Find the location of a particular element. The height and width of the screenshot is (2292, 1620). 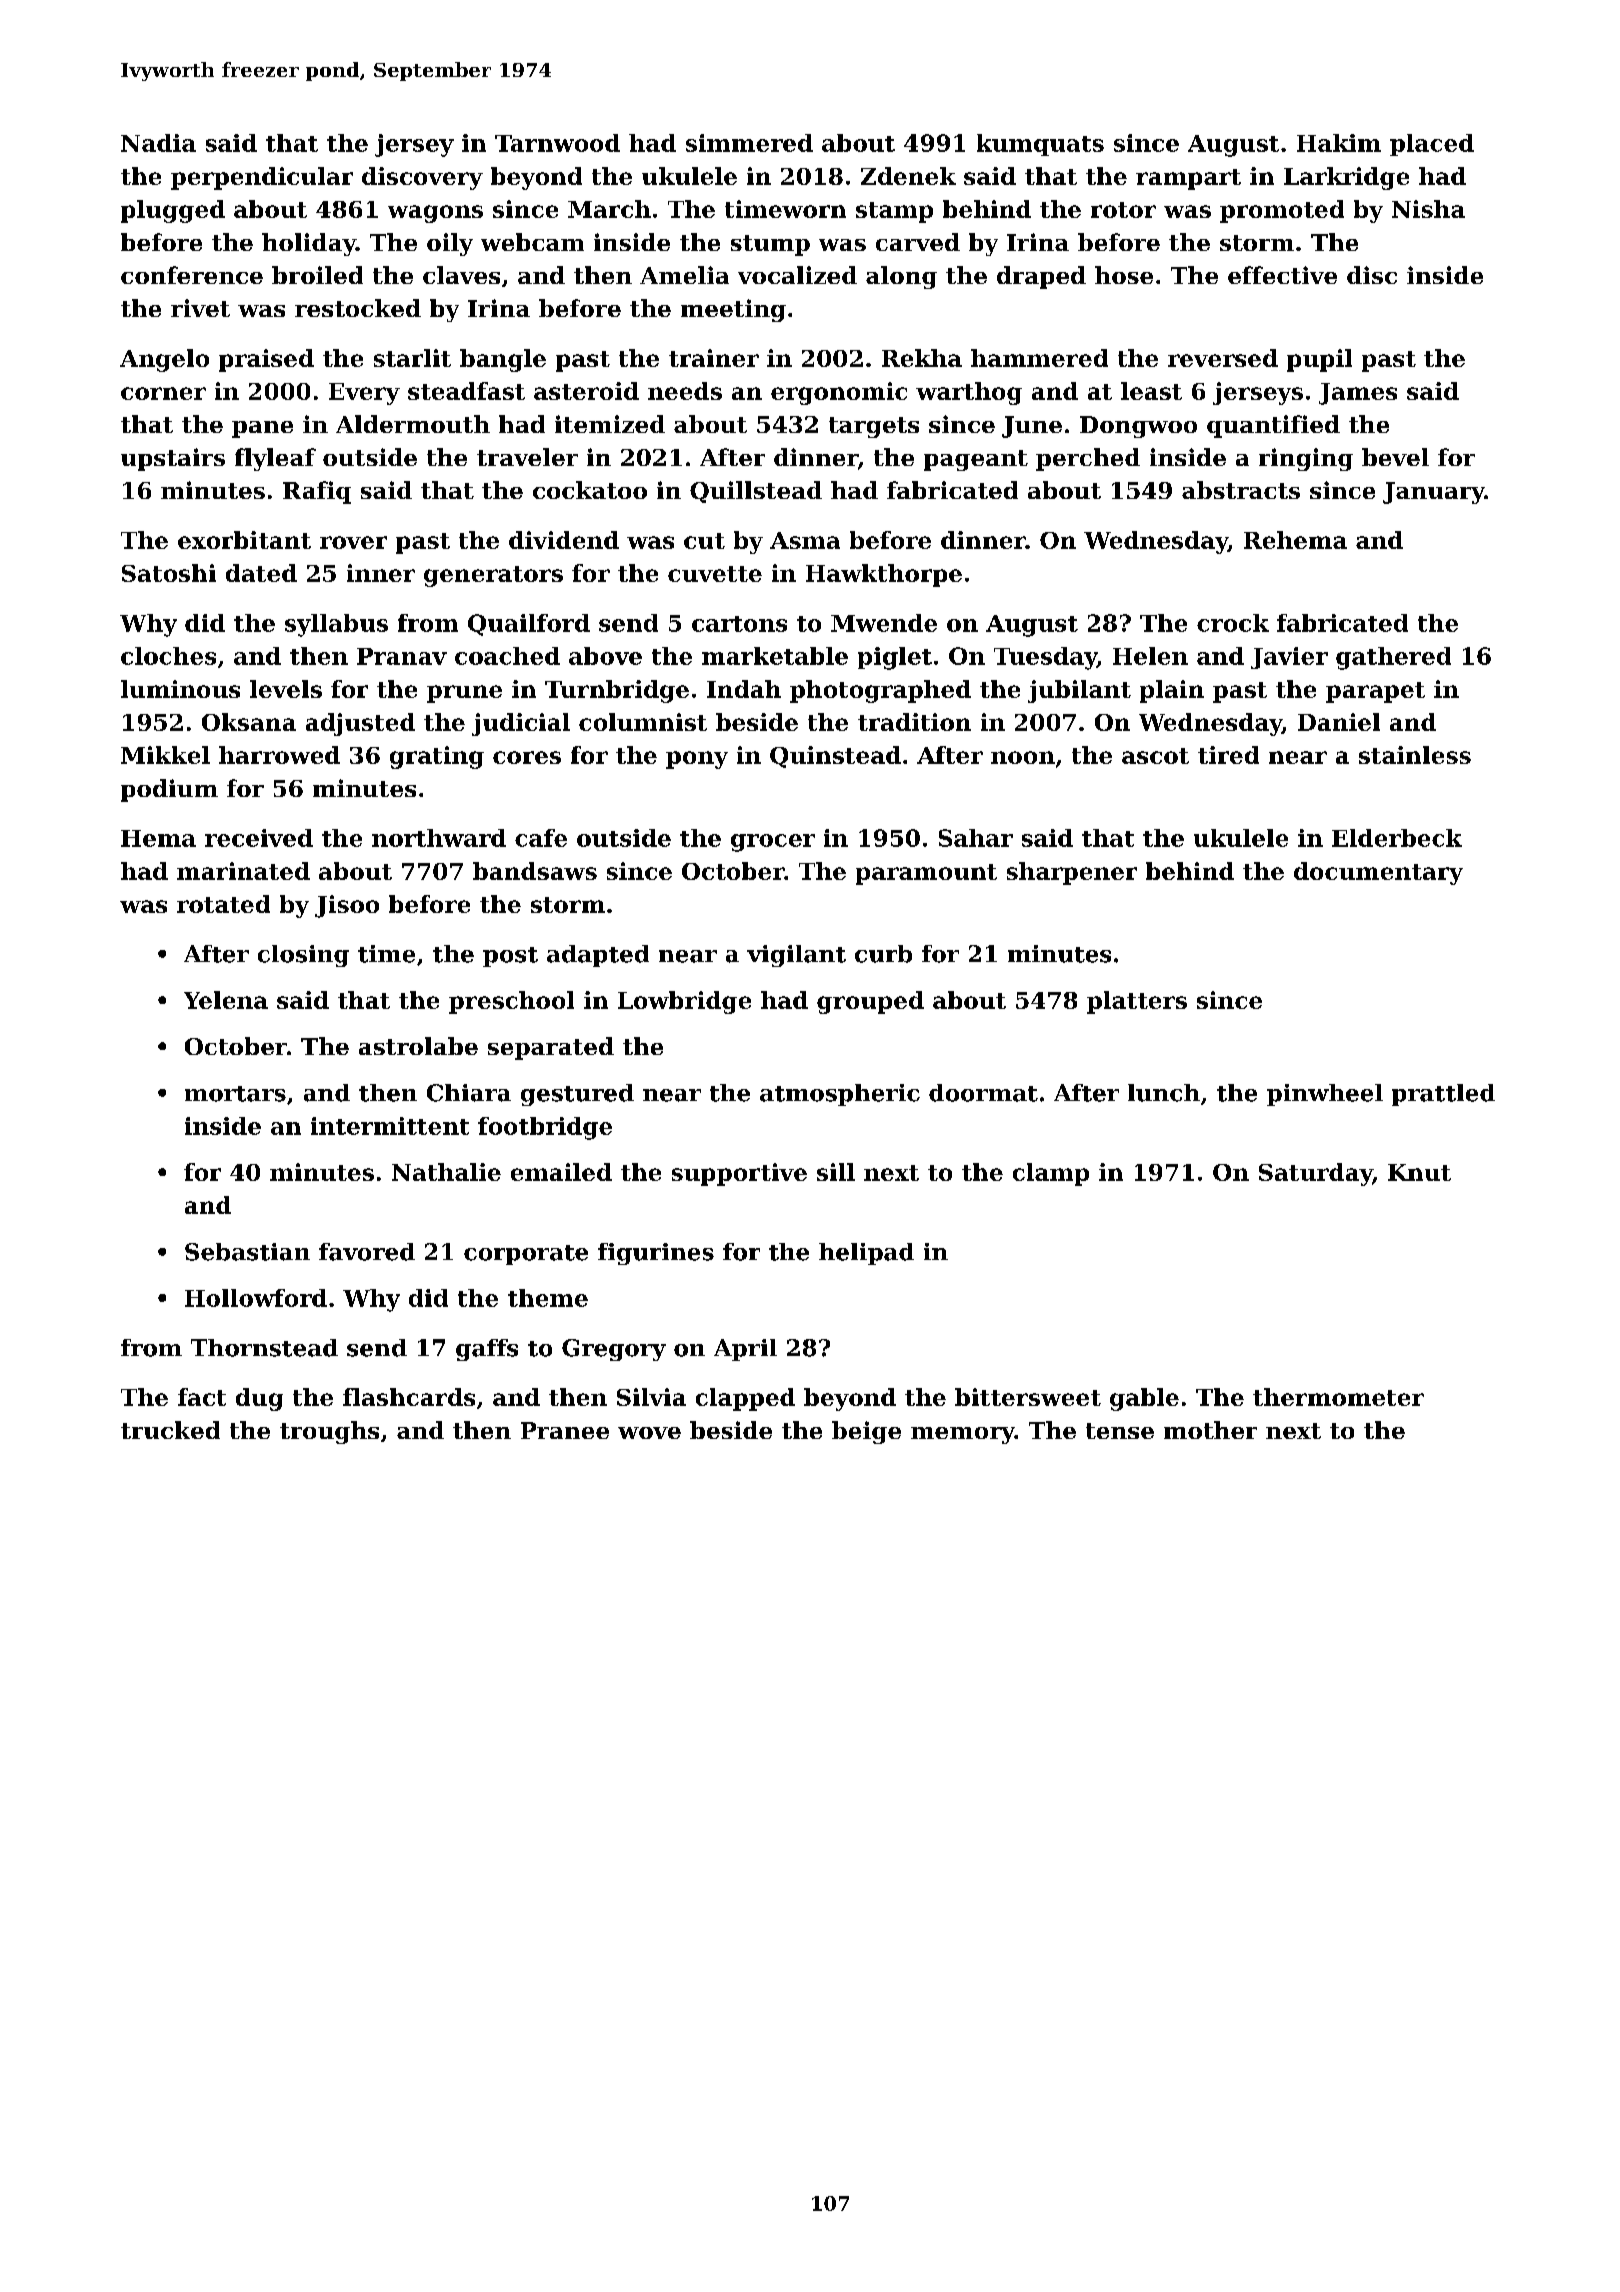

Saturday is located at coordinates (1315, 1174).
